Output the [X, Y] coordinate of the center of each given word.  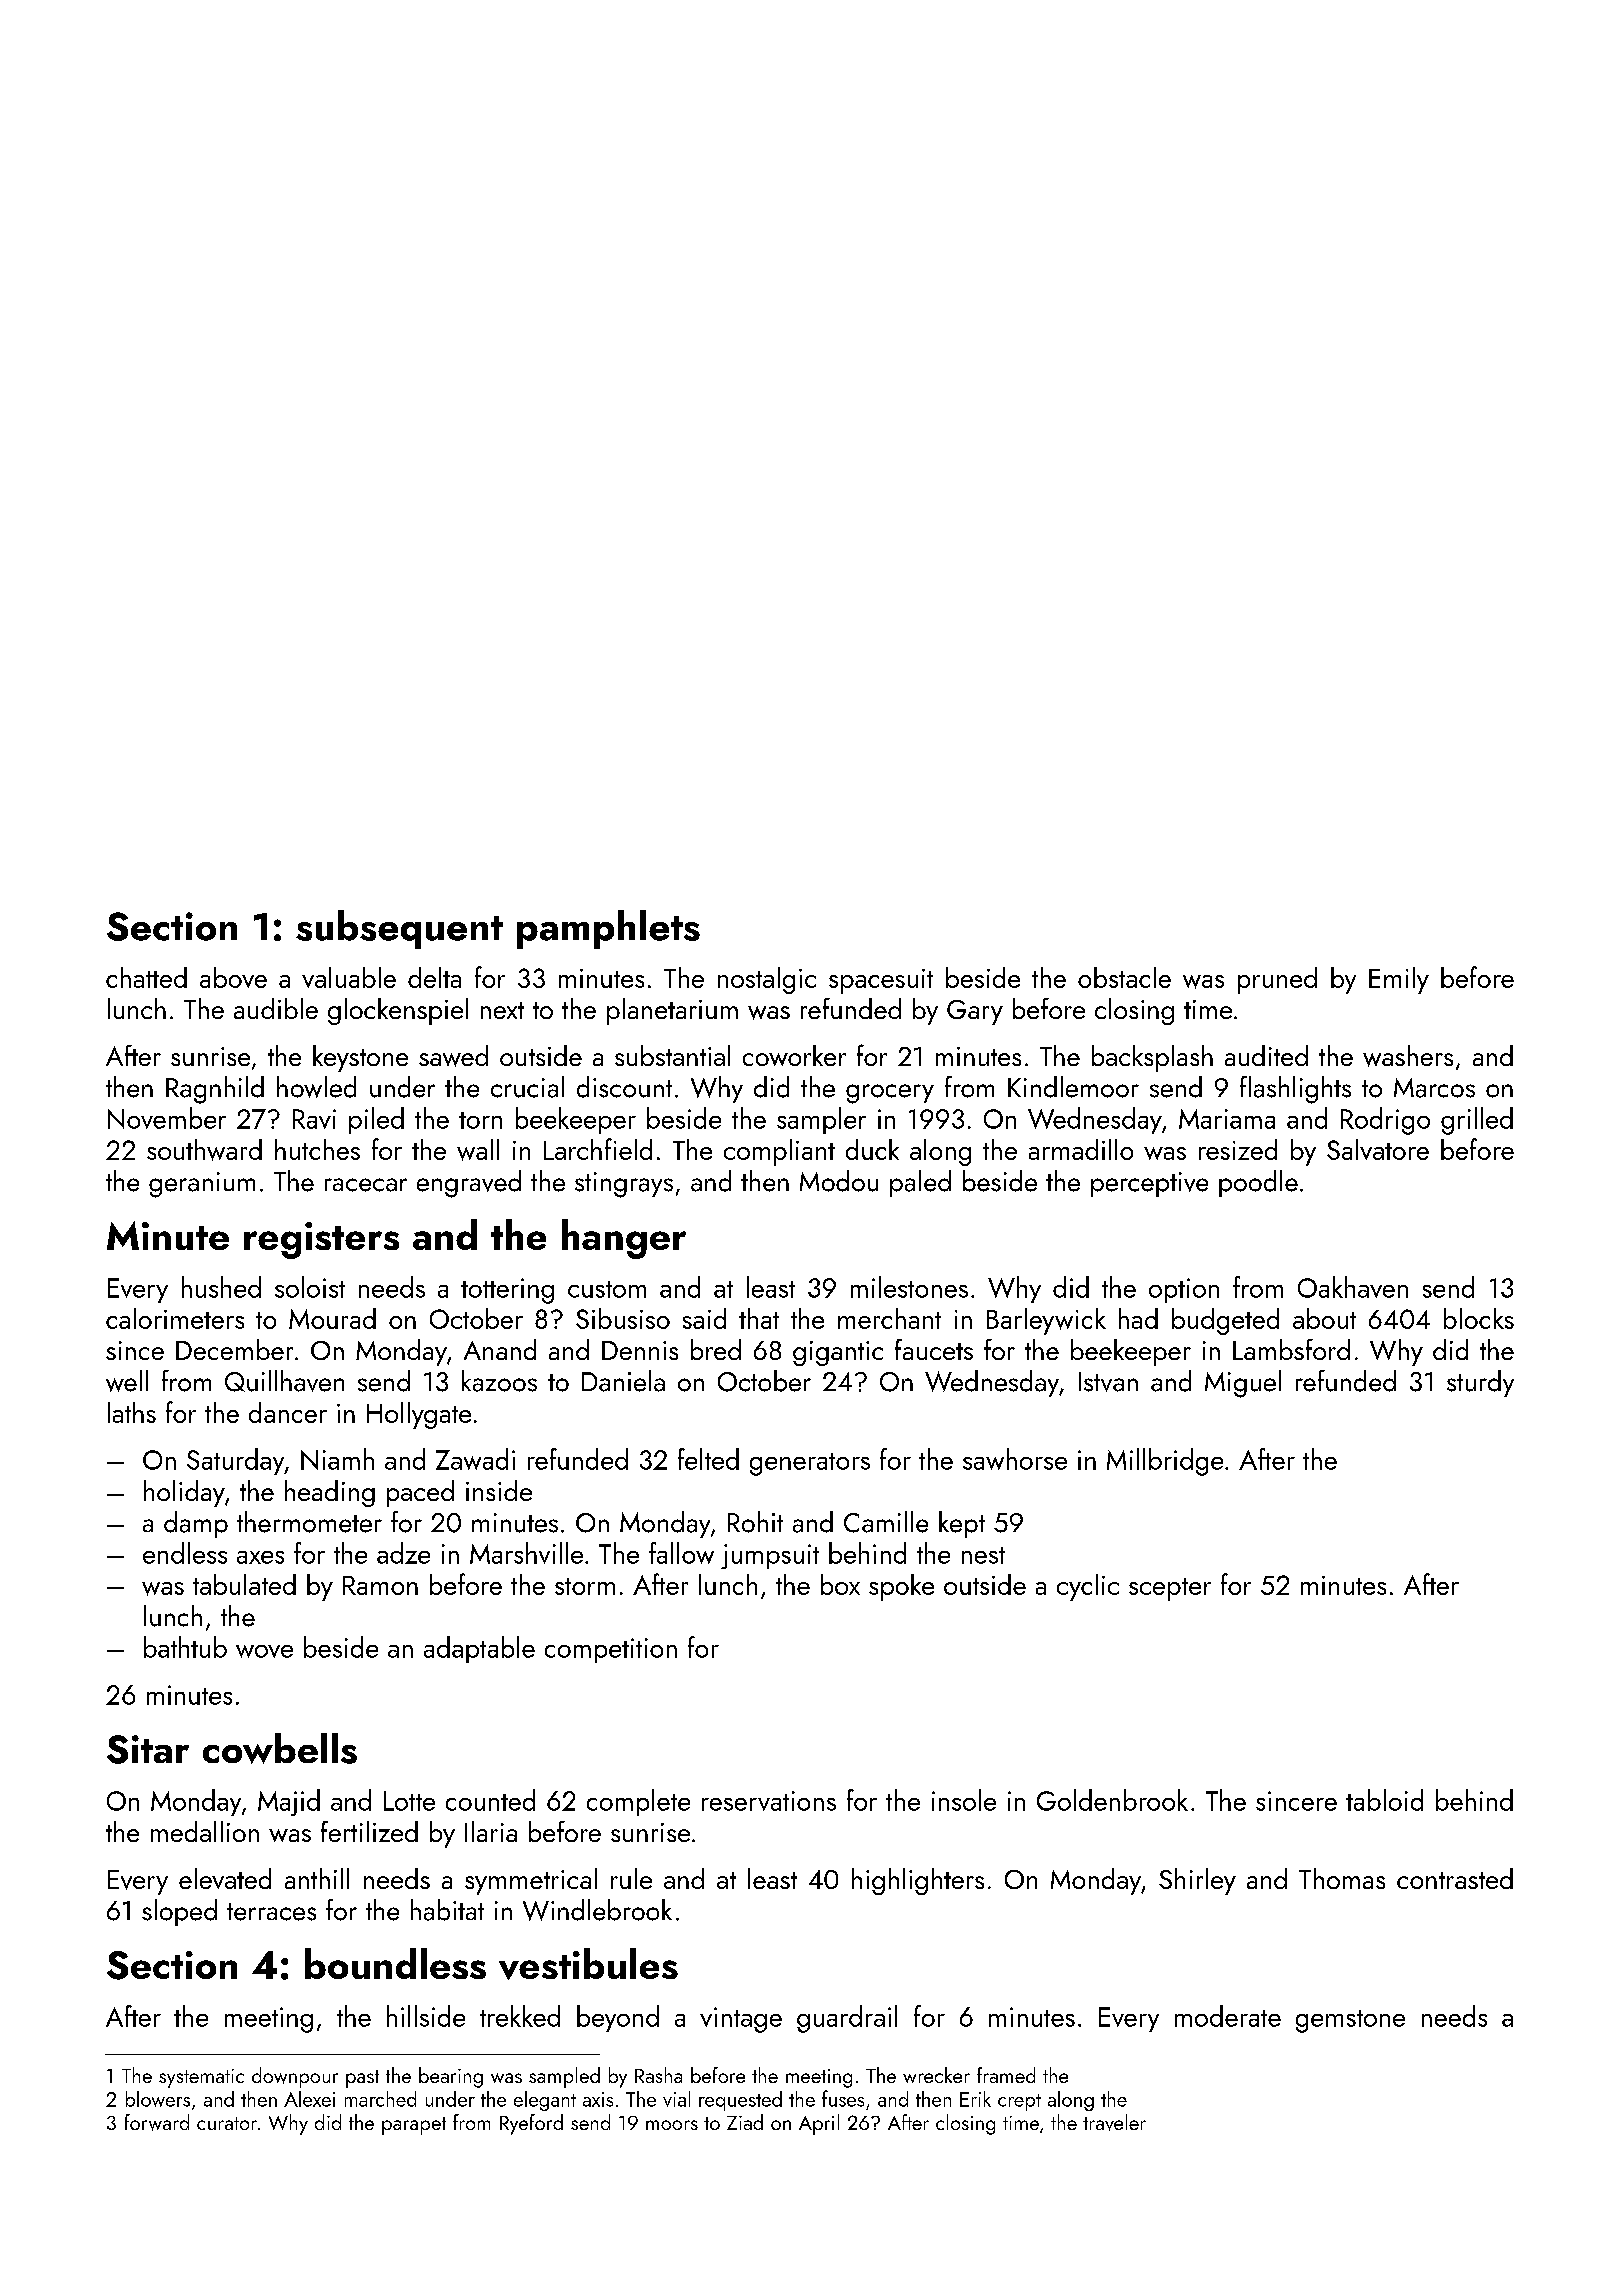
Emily [1399, 980]
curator [227, 2123]
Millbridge [1165, 1462]
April [819, 2124]
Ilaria [491, 1831]
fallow [681, 1553]
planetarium [672, 1011]
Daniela [623, 1381]
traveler [1114, 2122]
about [1324, 1318]
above [233, 977]
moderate [1228, 2016]
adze [403, 1553]
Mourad [332, 1318]
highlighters [918, 1881]
